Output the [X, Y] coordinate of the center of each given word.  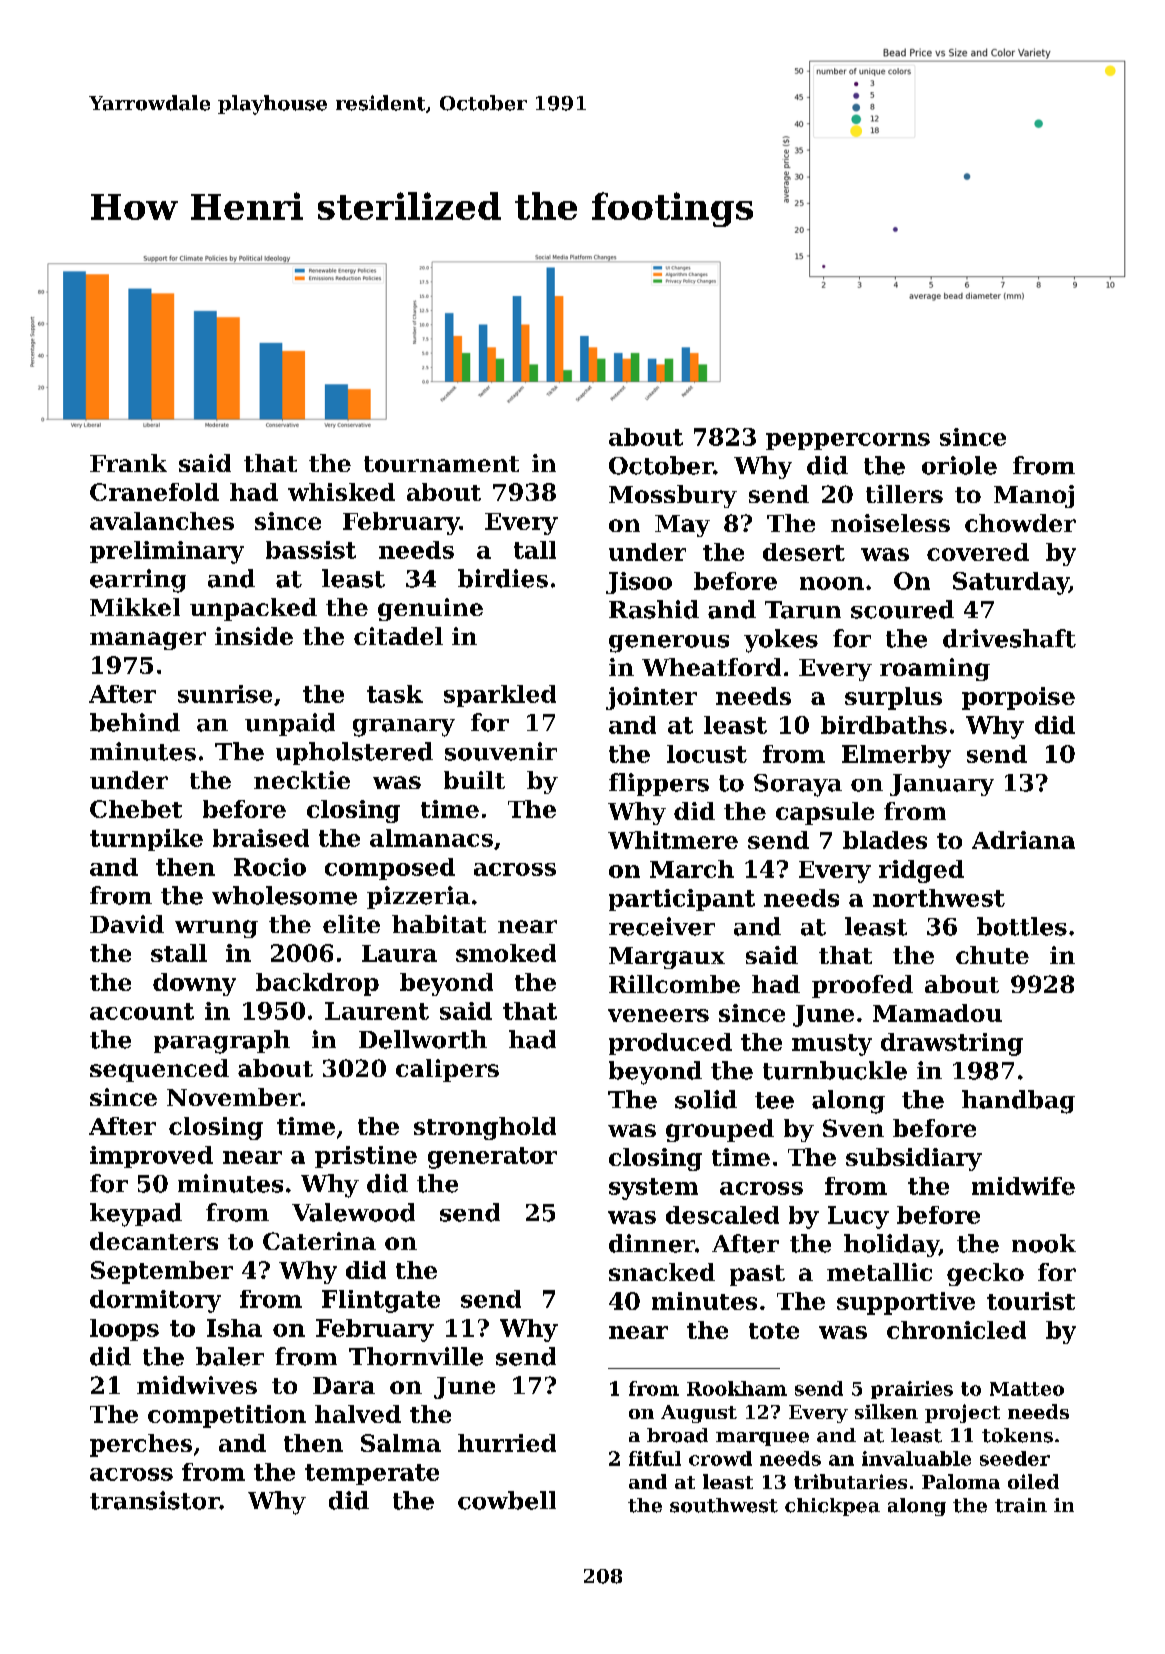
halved [358, 1414]
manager [148, 641]
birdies [503, 578]
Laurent [377, 1011]
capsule [825, 813]
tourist [1031, 1301]
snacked [662, 1272]
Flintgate [381, 1301]
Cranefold [154, 492]
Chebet [136, 809]
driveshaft [1009, 638]
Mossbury [673, 496]
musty [832, 1045]
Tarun [803, 610]
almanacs [431, 838]
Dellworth [423, 1039]
